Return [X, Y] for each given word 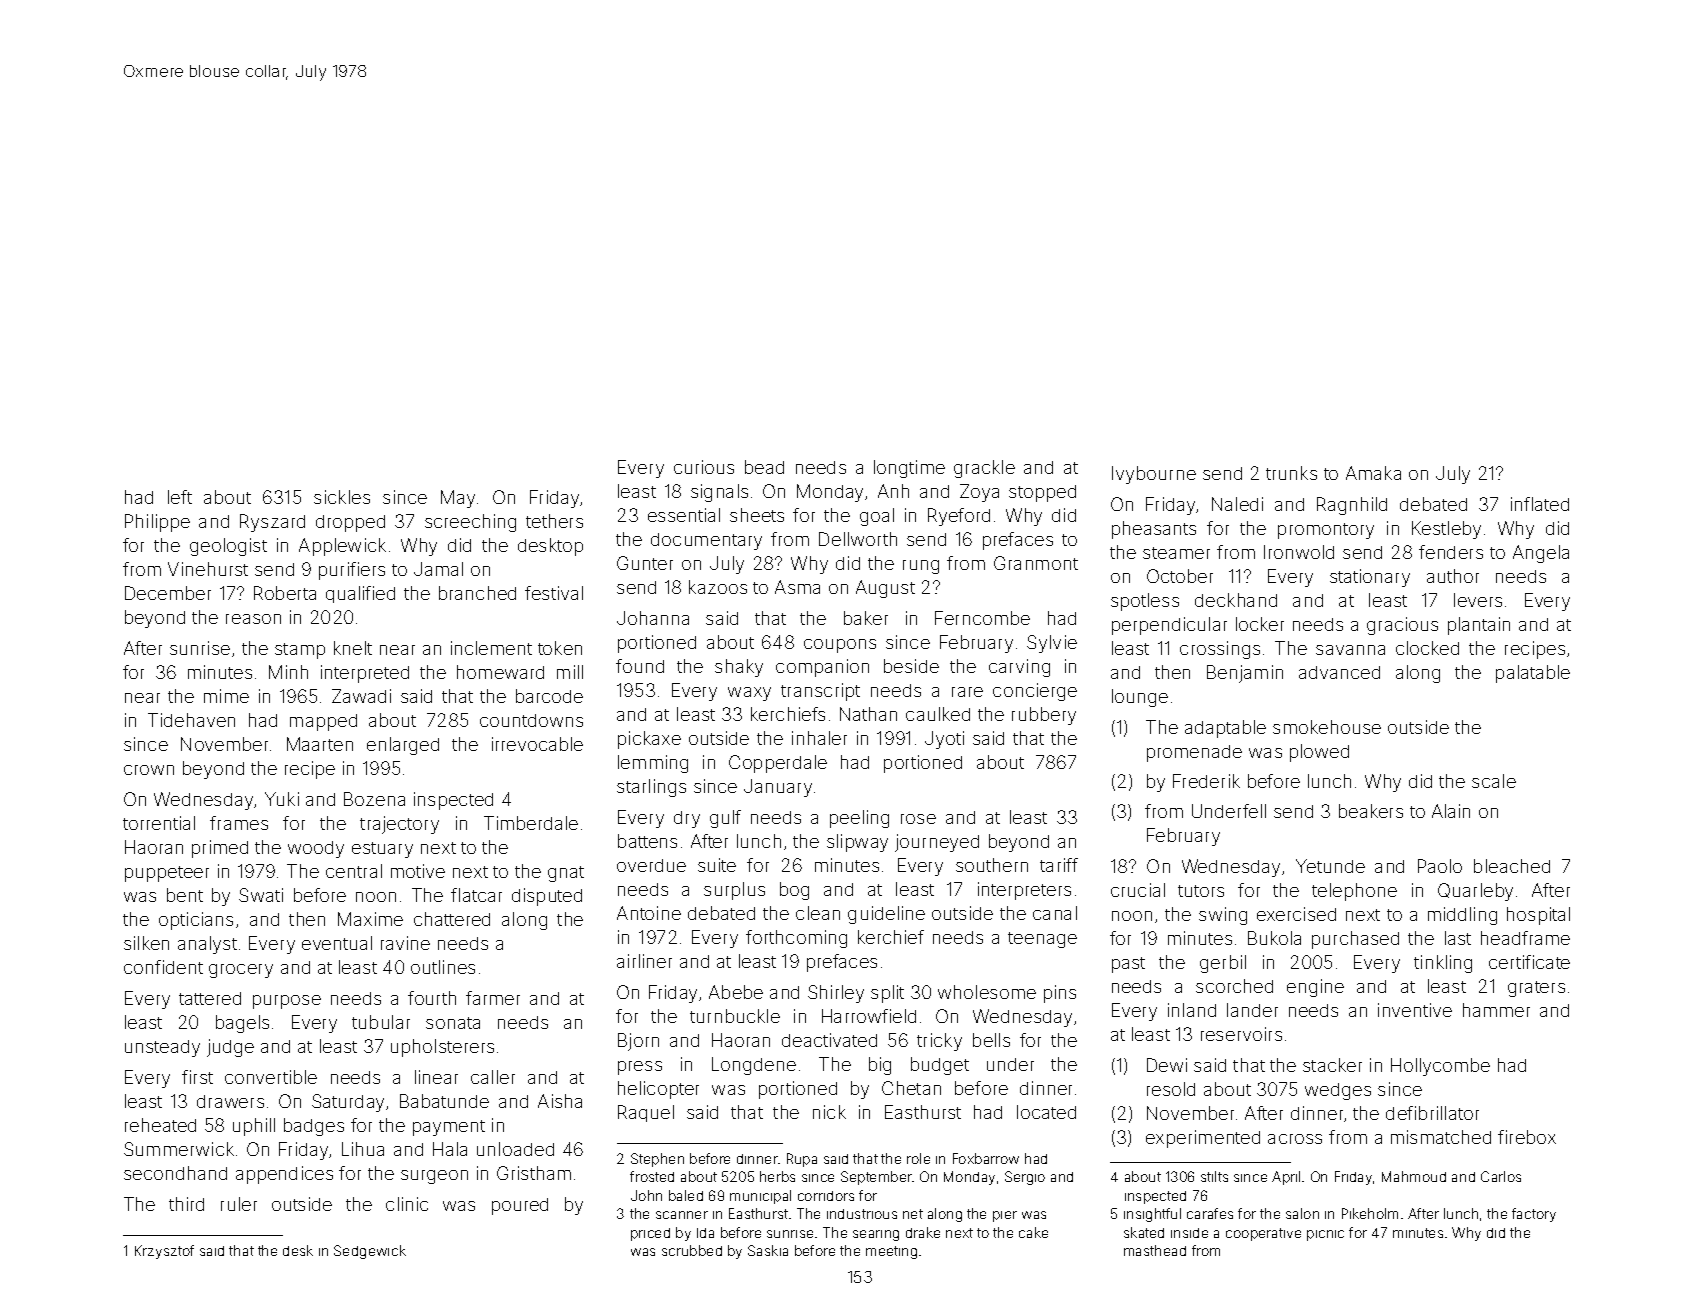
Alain [1451, 811]
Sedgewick [370, 1252]
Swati [261, 895]
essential [684, 515]
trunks [1291, 473]
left [180, 497]
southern [992, 865]
